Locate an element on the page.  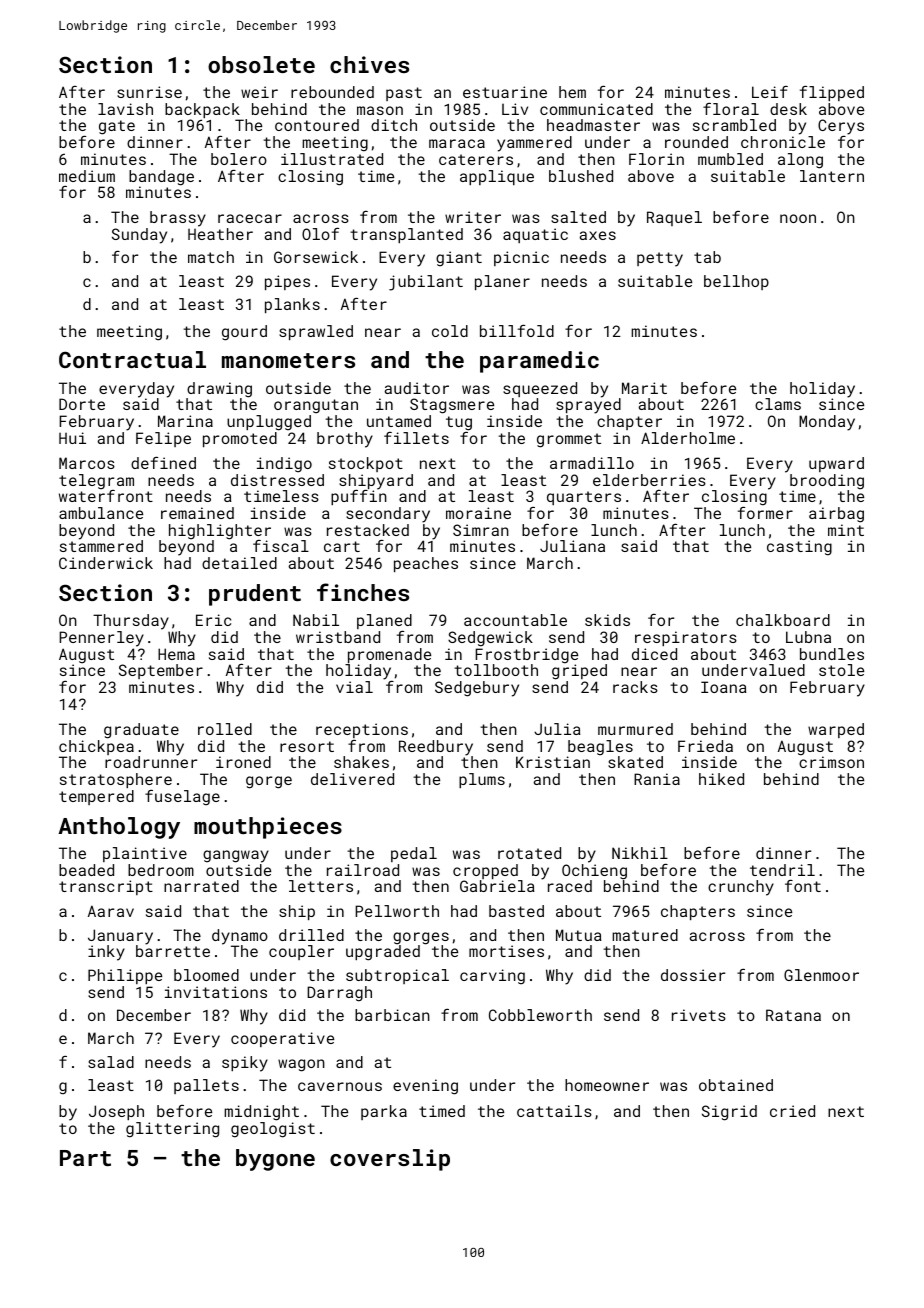
Frieda is located at coordinates (705, 746).
